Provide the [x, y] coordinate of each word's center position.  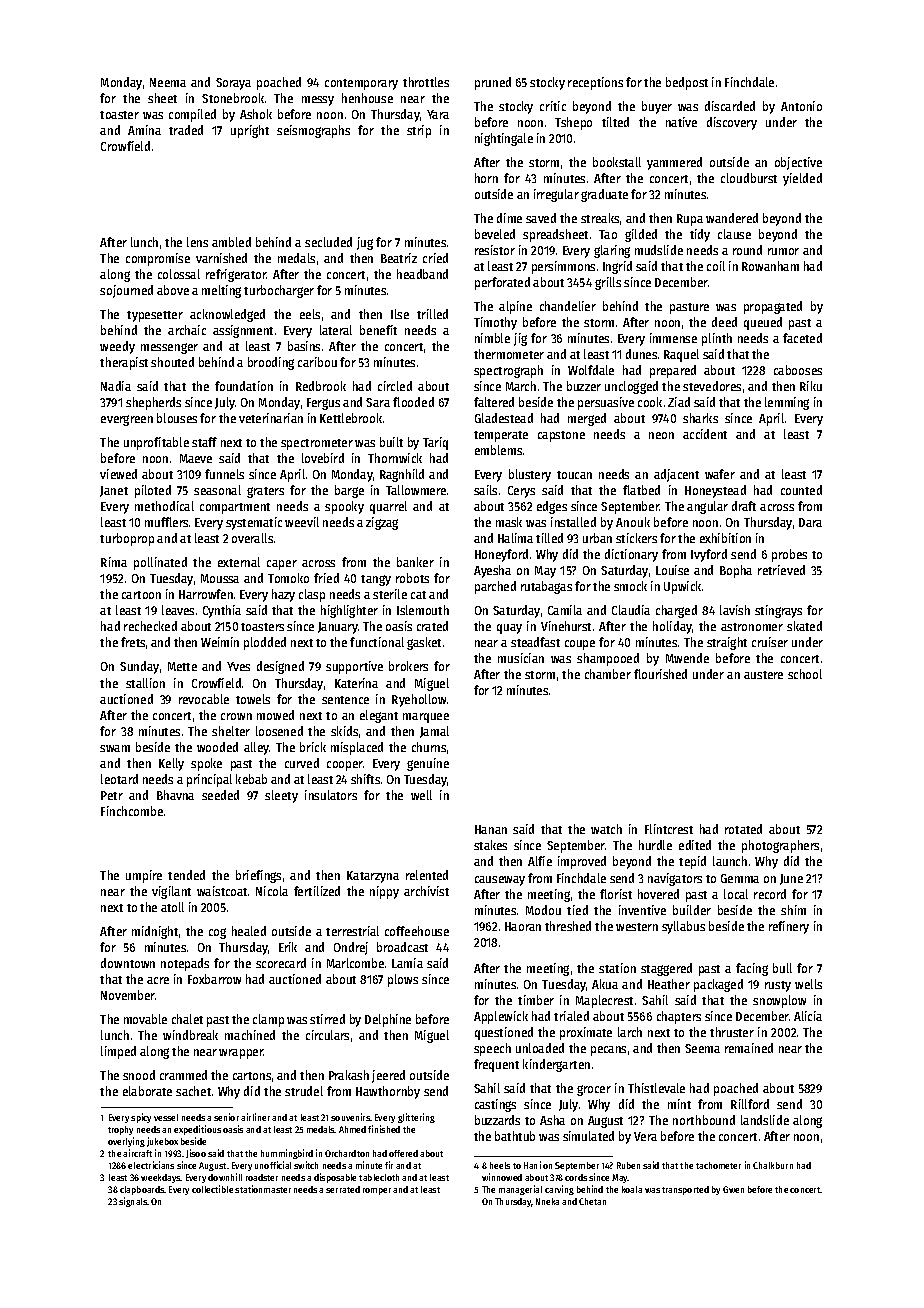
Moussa [220, 578]
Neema [168, 82]
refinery [789, 927]
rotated [743, 829]
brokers [408, 666]
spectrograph [508, 371]
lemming [787, 403]
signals [133, 1202]
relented [427, 875]
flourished [660, 674]
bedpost [687, 83]
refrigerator [236, 275]
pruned [493, 83]
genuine [428, 764]
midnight [155, 932]
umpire [144, 876]
